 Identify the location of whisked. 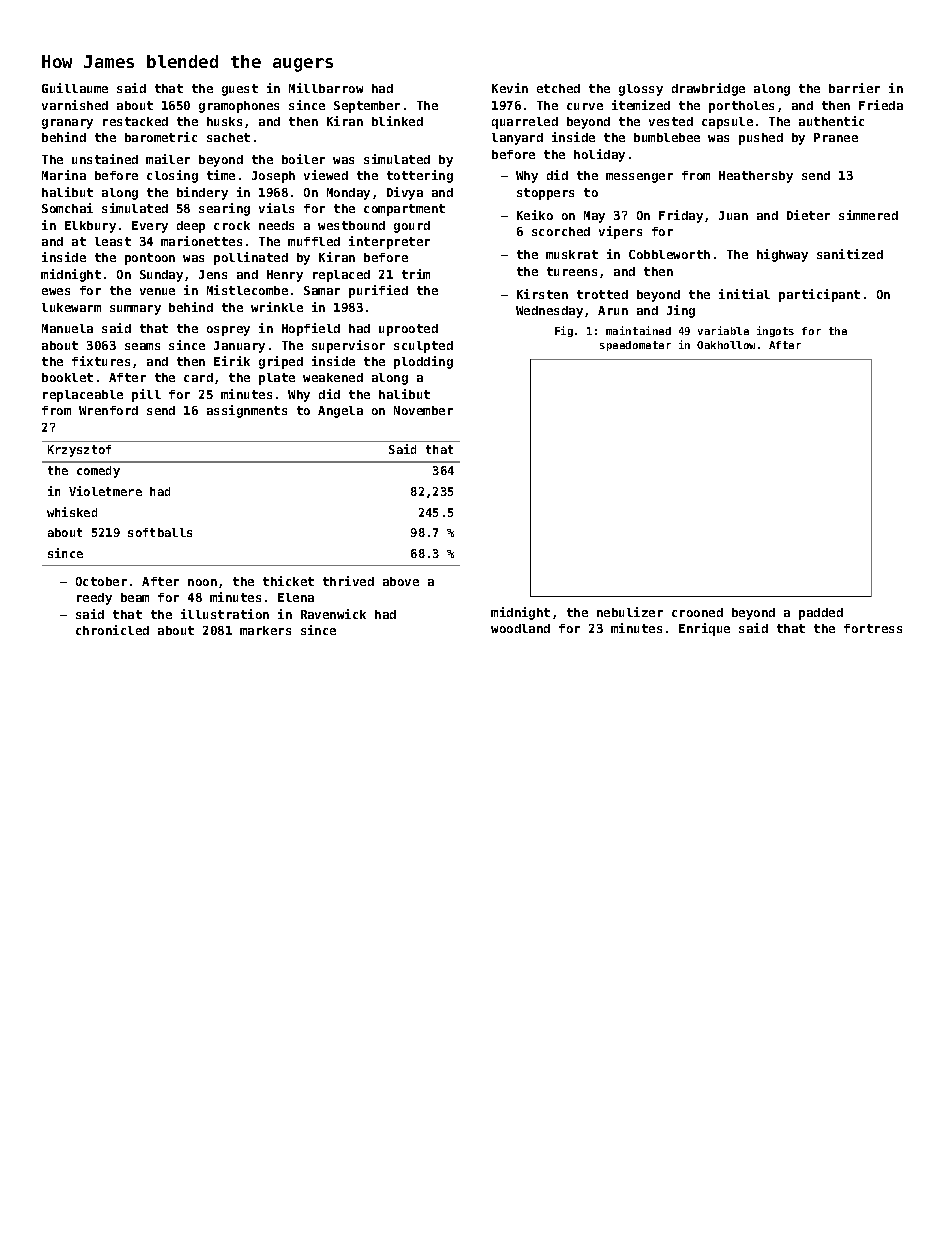
(72, 512).
